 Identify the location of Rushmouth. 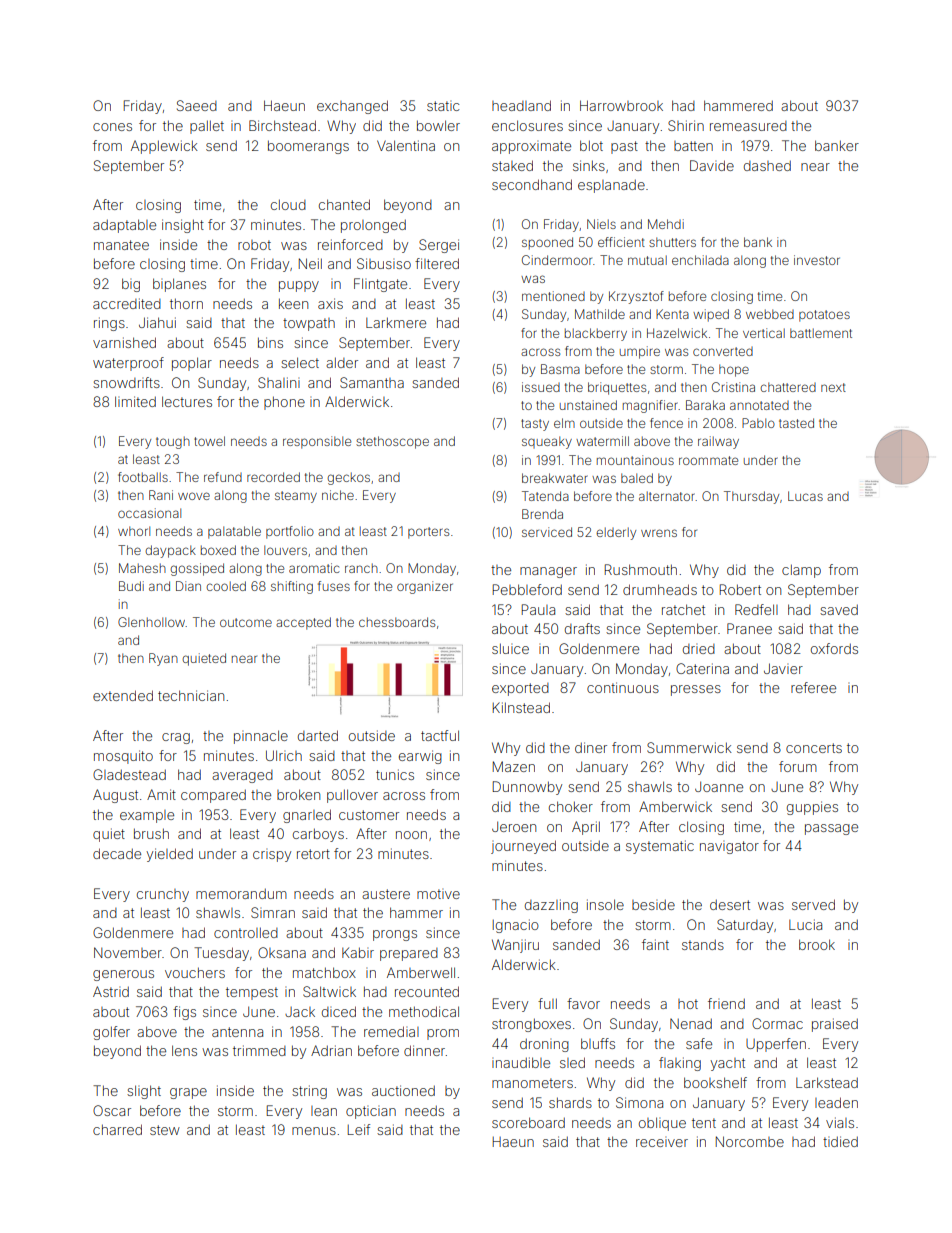
(641, 569).
